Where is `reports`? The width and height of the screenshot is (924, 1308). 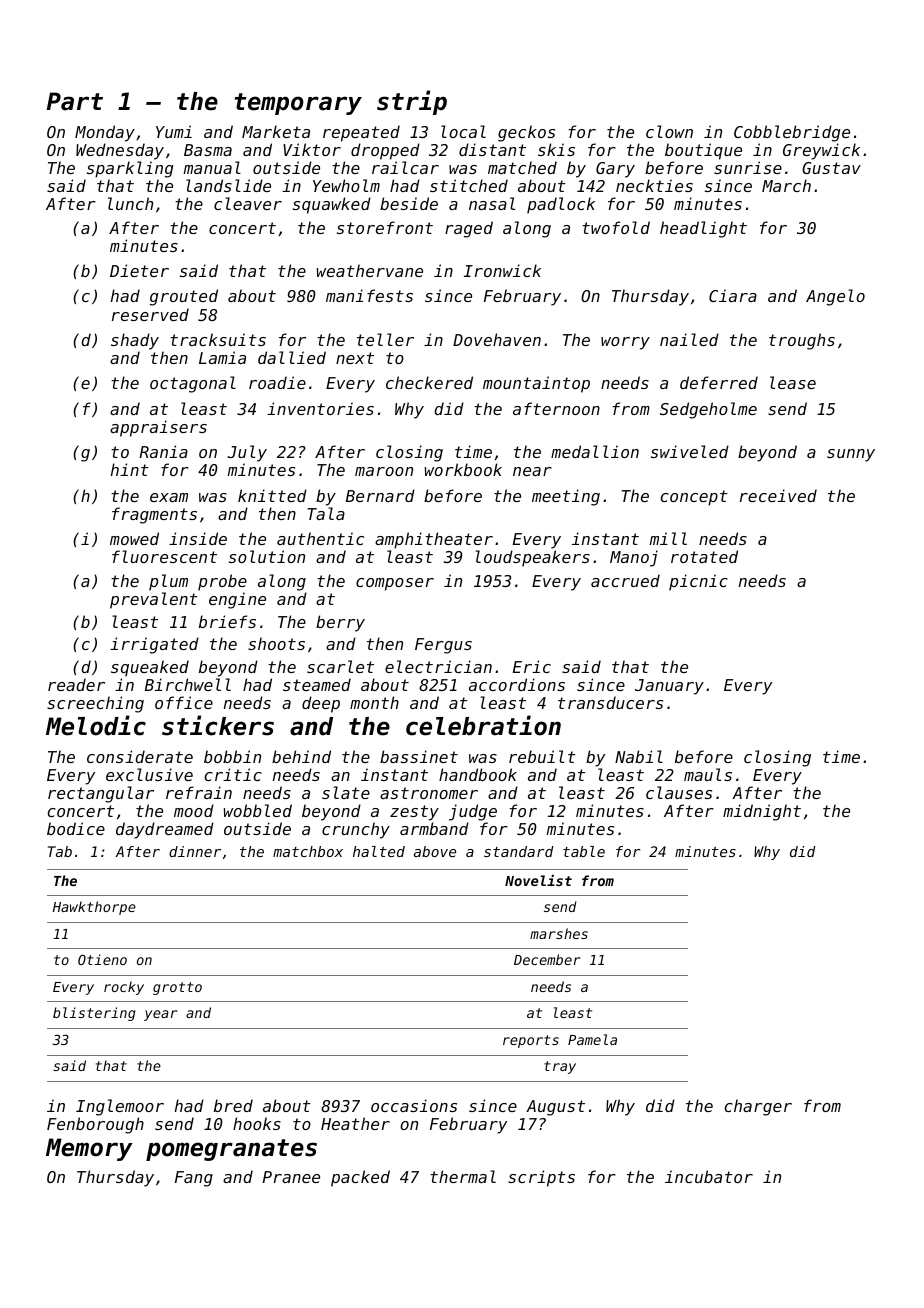 reports is located at coordinates (531, 1041).
